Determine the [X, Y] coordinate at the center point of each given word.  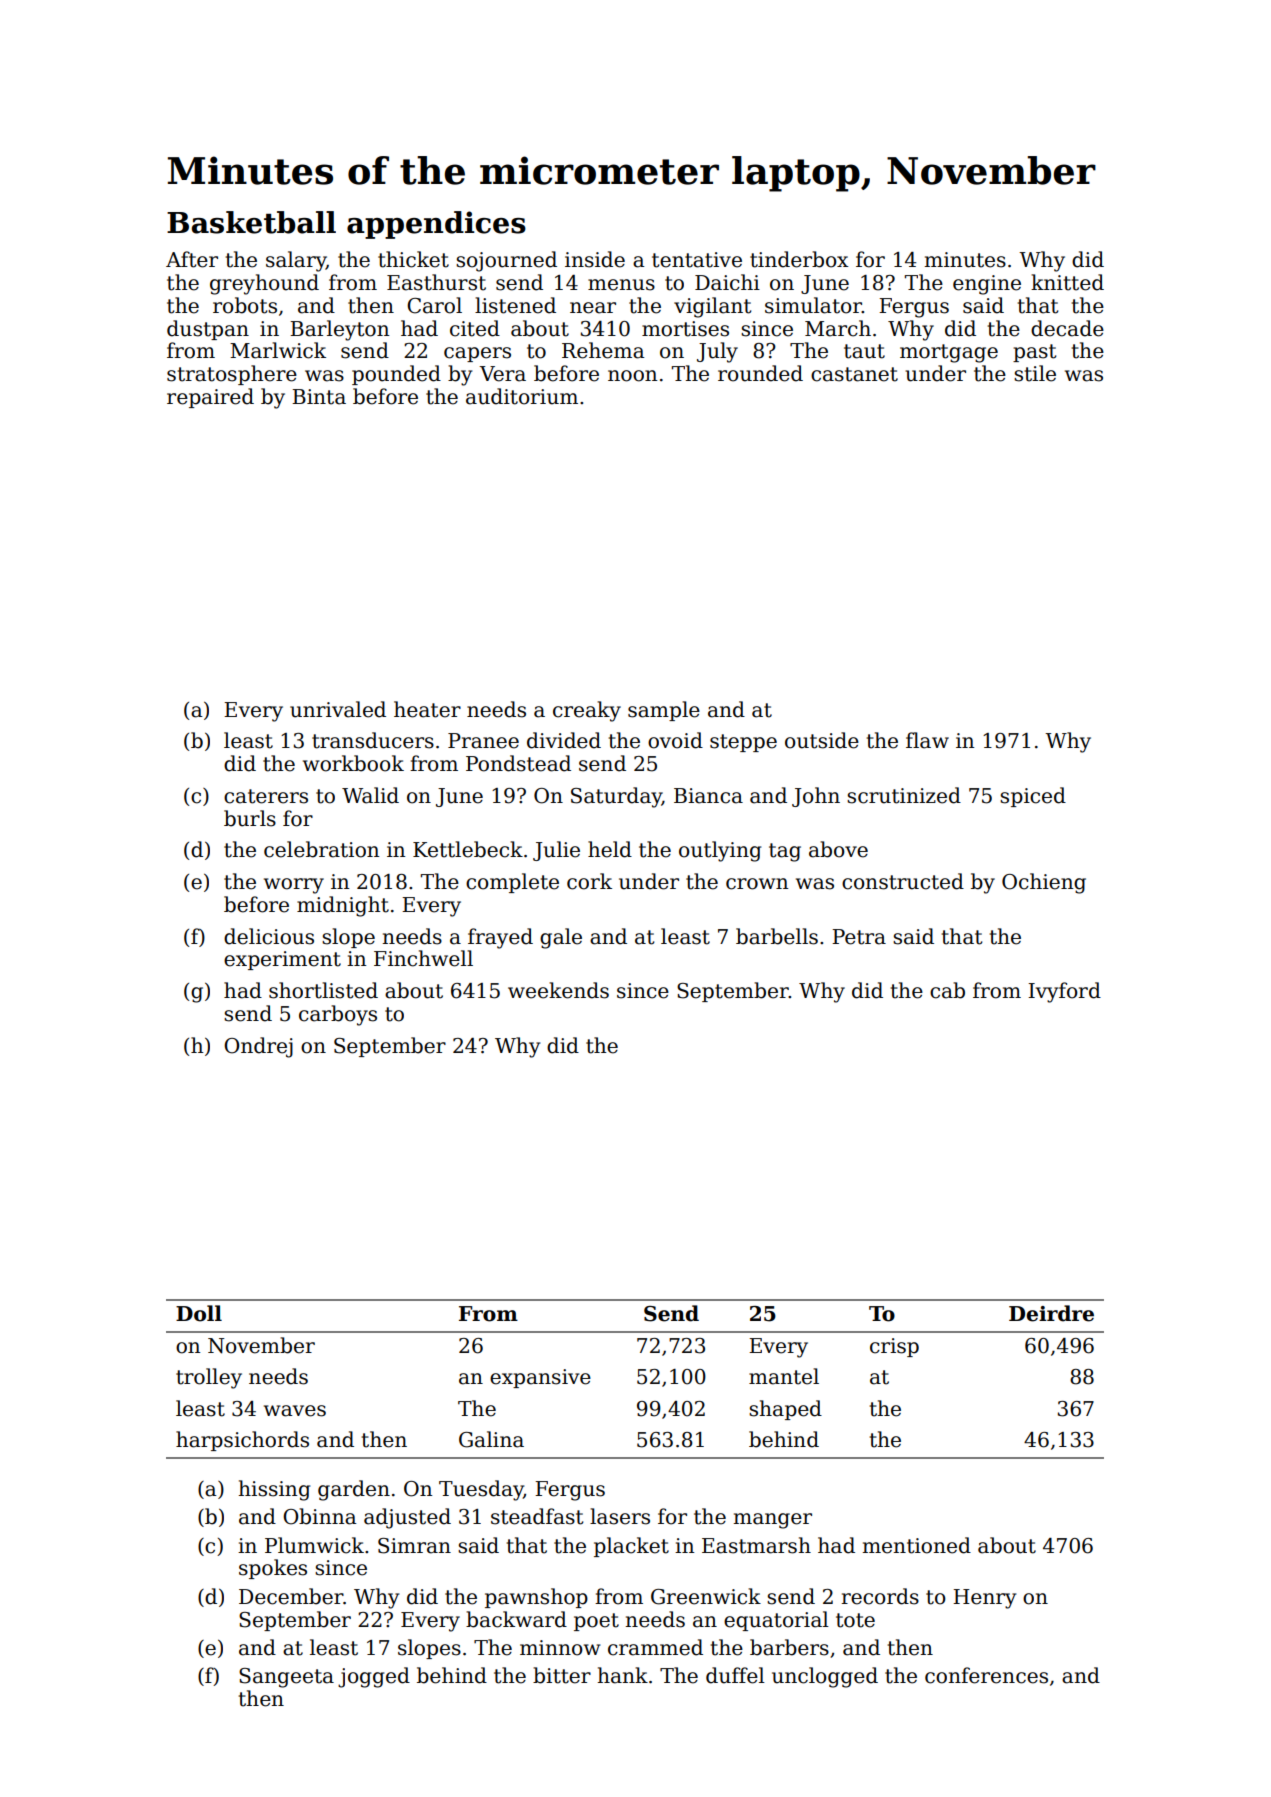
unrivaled [338, 709]
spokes [273, 1569]
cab [947, 990]
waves [295, 1411]
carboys [338, 1015]
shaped [785, 1410]
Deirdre [1051, 1313]
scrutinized [904, 795]
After [192, 259]
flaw [927, 740]
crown [757, 884]
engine [987, 285]
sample [664, 711]
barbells [777, 936]
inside [595, 259]
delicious [269, 936]
